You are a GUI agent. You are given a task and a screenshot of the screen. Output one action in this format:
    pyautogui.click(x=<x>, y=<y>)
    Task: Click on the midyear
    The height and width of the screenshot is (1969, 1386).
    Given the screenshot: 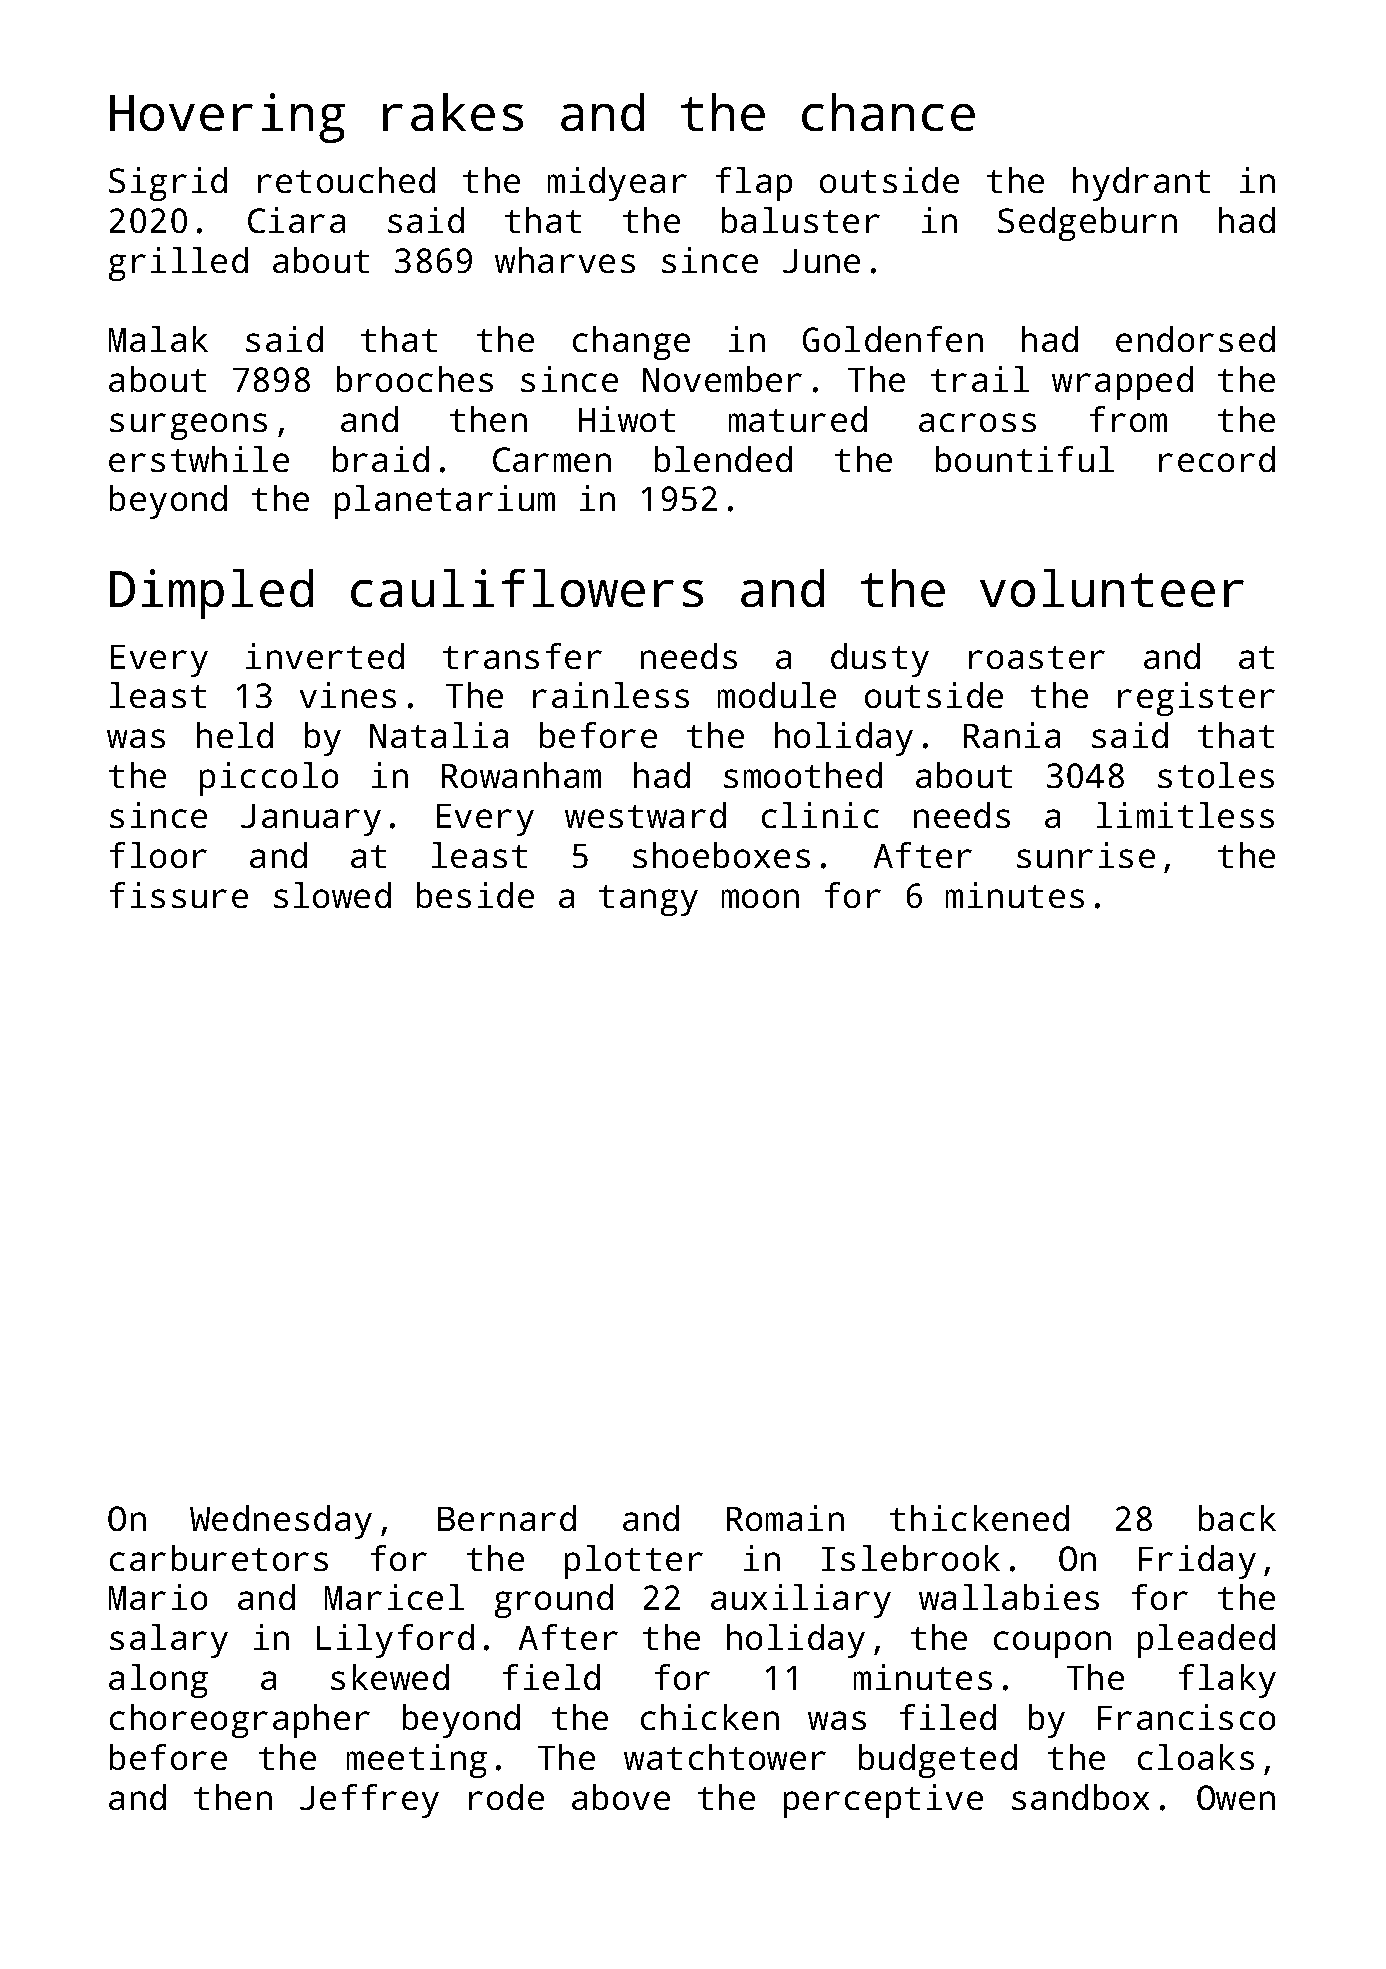 What is the action you would take?
    pyautogui.click(x=617, y=184)
